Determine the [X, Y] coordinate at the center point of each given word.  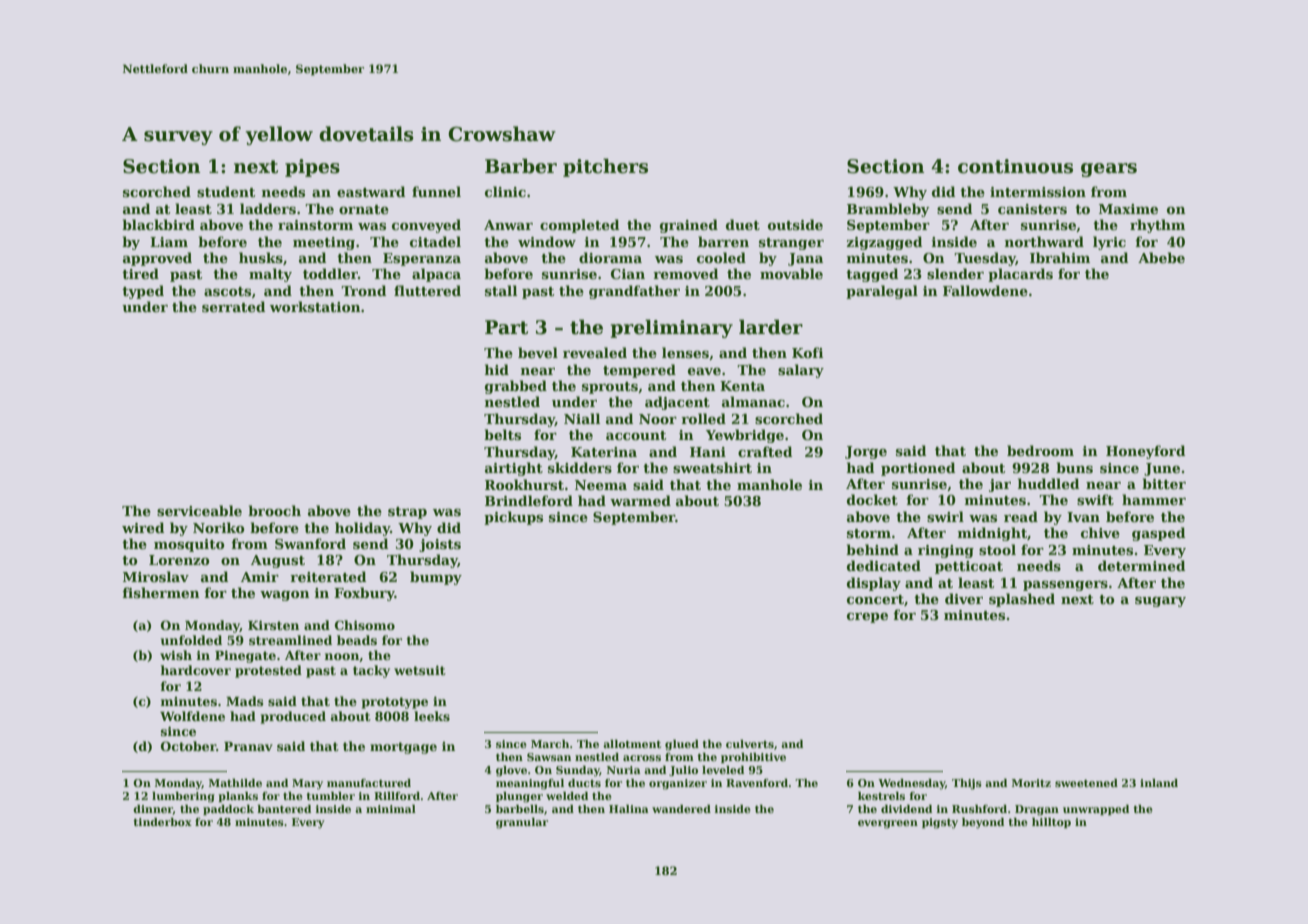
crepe [867, 618]
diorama [610, 257]
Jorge [866, 452]
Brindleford [529, 500]
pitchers [605, 167]
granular [522, 823]
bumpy [436, 578]
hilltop [1051, 822]
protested [268, 671]
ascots [227, 291]
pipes [312, 168]
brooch [274, 510]
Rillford [397, 795]
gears [1109, 170]
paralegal [882, 292]
